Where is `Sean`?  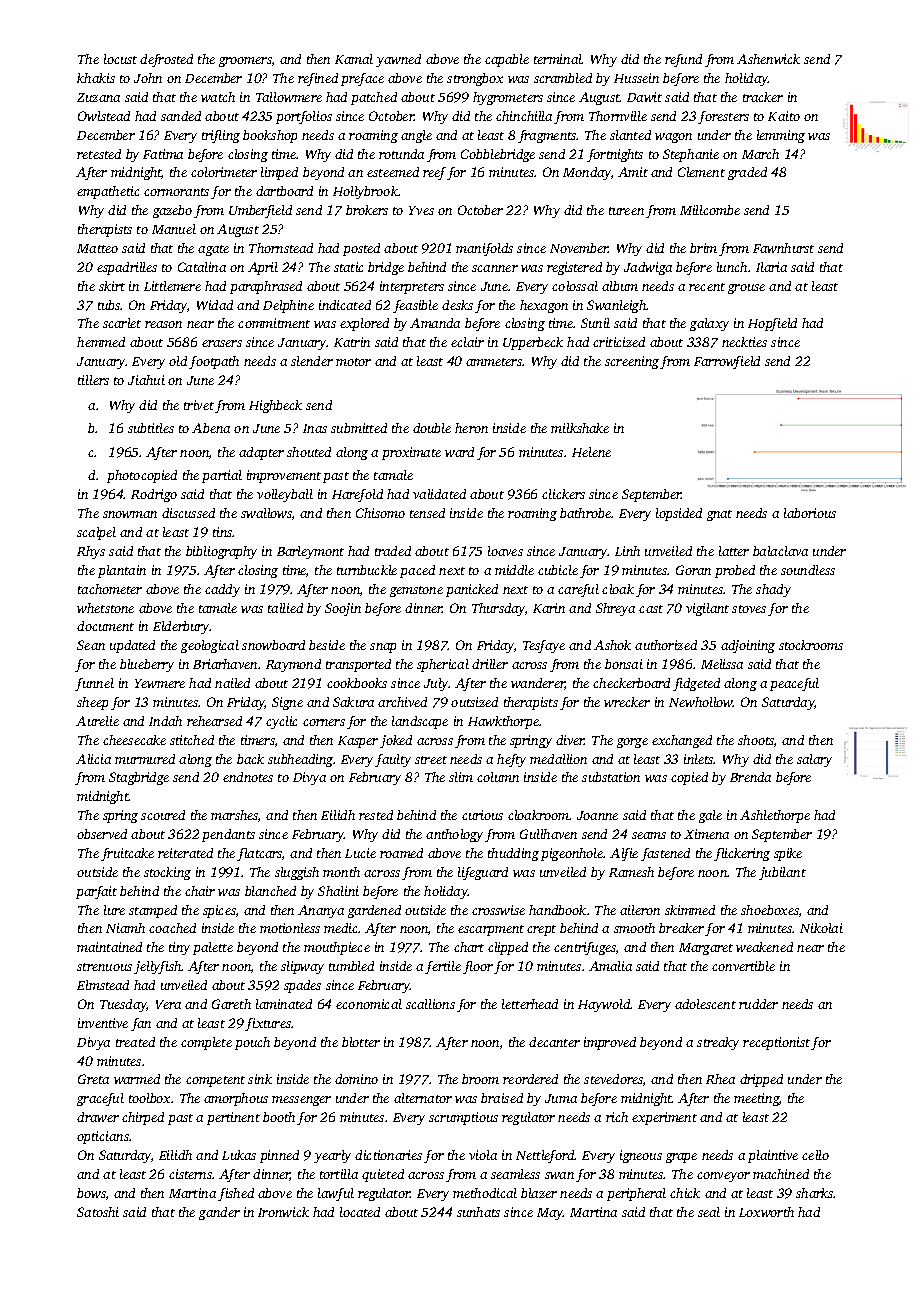
Sean is located at coordinates (91, 645).
